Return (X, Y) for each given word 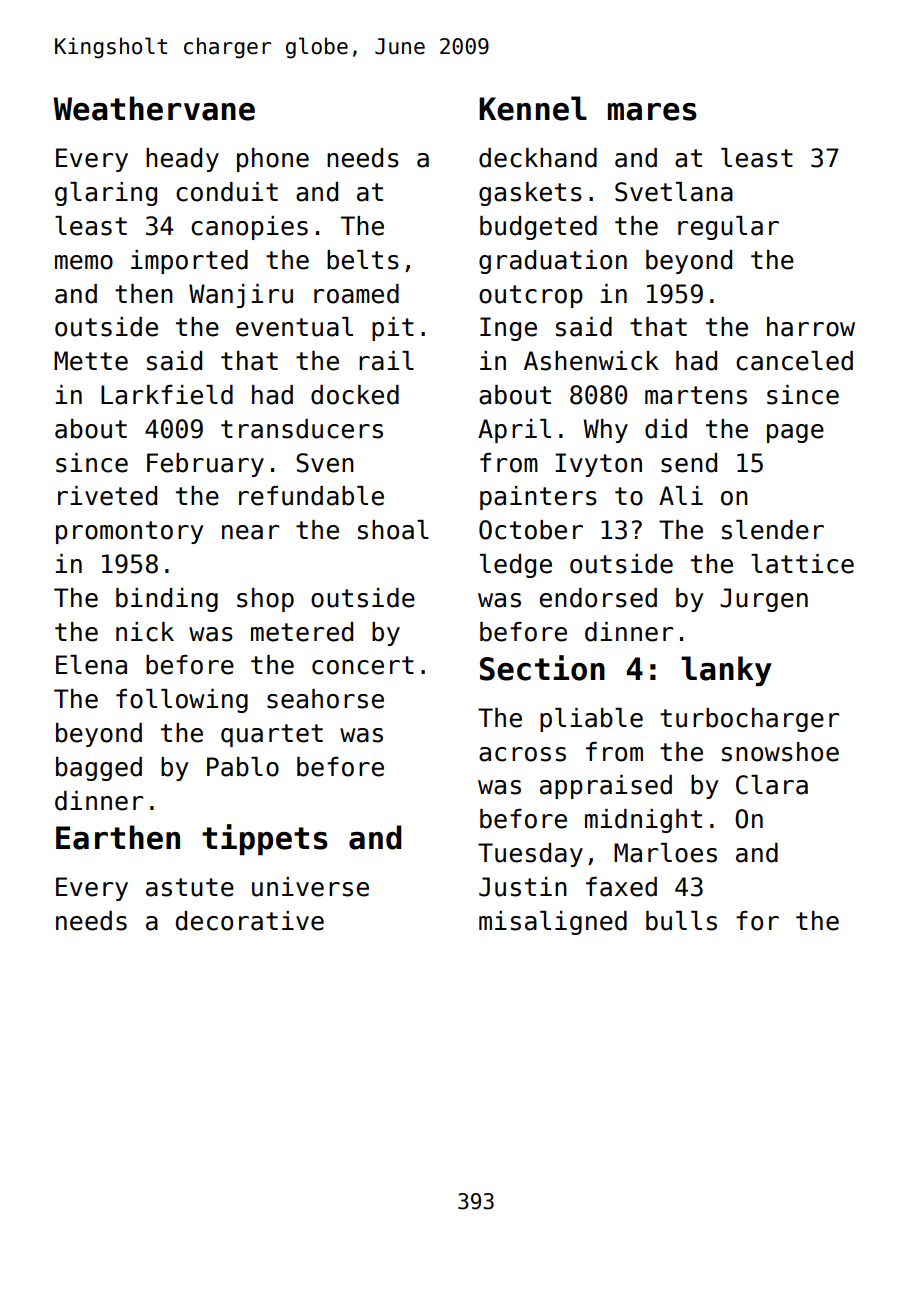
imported (189, 262)
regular (728, 228)
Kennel (533, 108)
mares (652, 112)
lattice (802, 564)
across (522, 754)
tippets (265, 839)
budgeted (538, 228)
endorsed (598, 598)
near (250, 532)
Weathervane (154, 108)
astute (190, 887)
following (182, 701)
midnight (643, 821)
